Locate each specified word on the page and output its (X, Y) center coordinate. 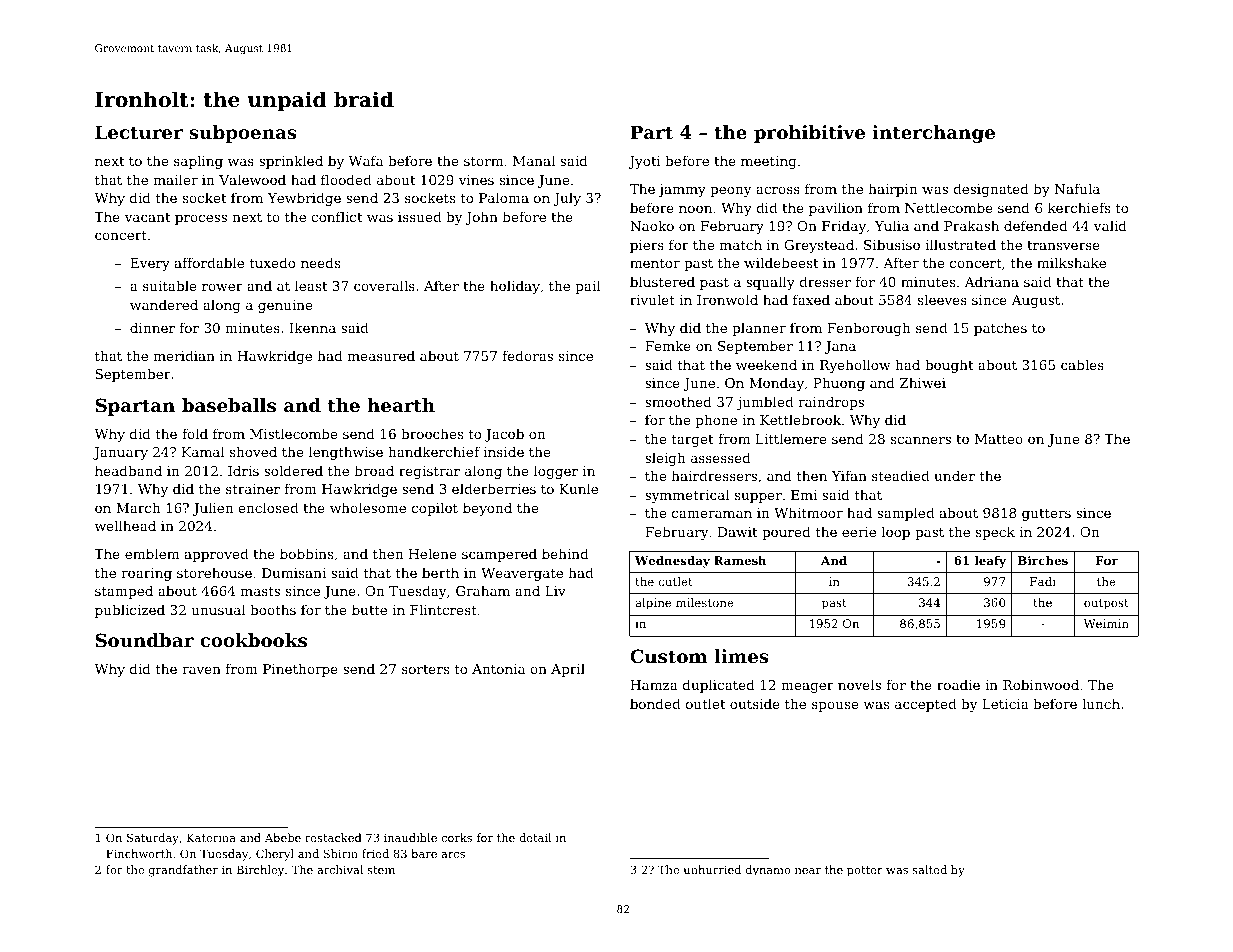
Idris (243, 470)
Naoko (652, 225)
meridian (184, 355)
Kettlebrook (800, 419)
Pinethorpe (300, 670)
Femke (668, 345)
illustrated (960, 244)
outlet (705, 703)
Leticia (1005, 704)
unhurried (712, 869)
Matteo (999, 439)
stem (381, 870)
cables (1082, 364)
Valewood (252, 179)
